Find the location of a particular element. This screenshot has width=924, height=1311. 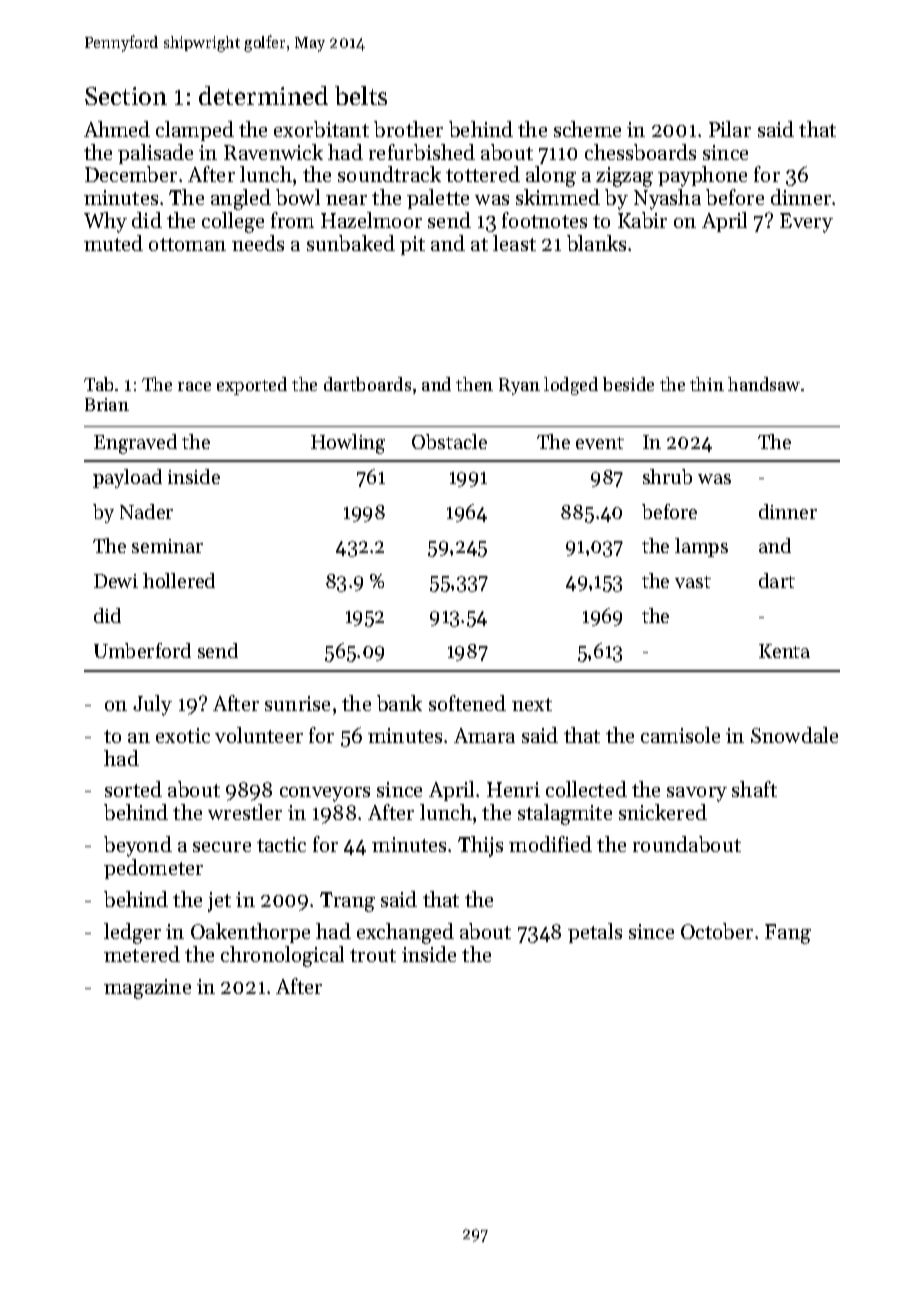

snickered is located at coordinates (663, 812).
